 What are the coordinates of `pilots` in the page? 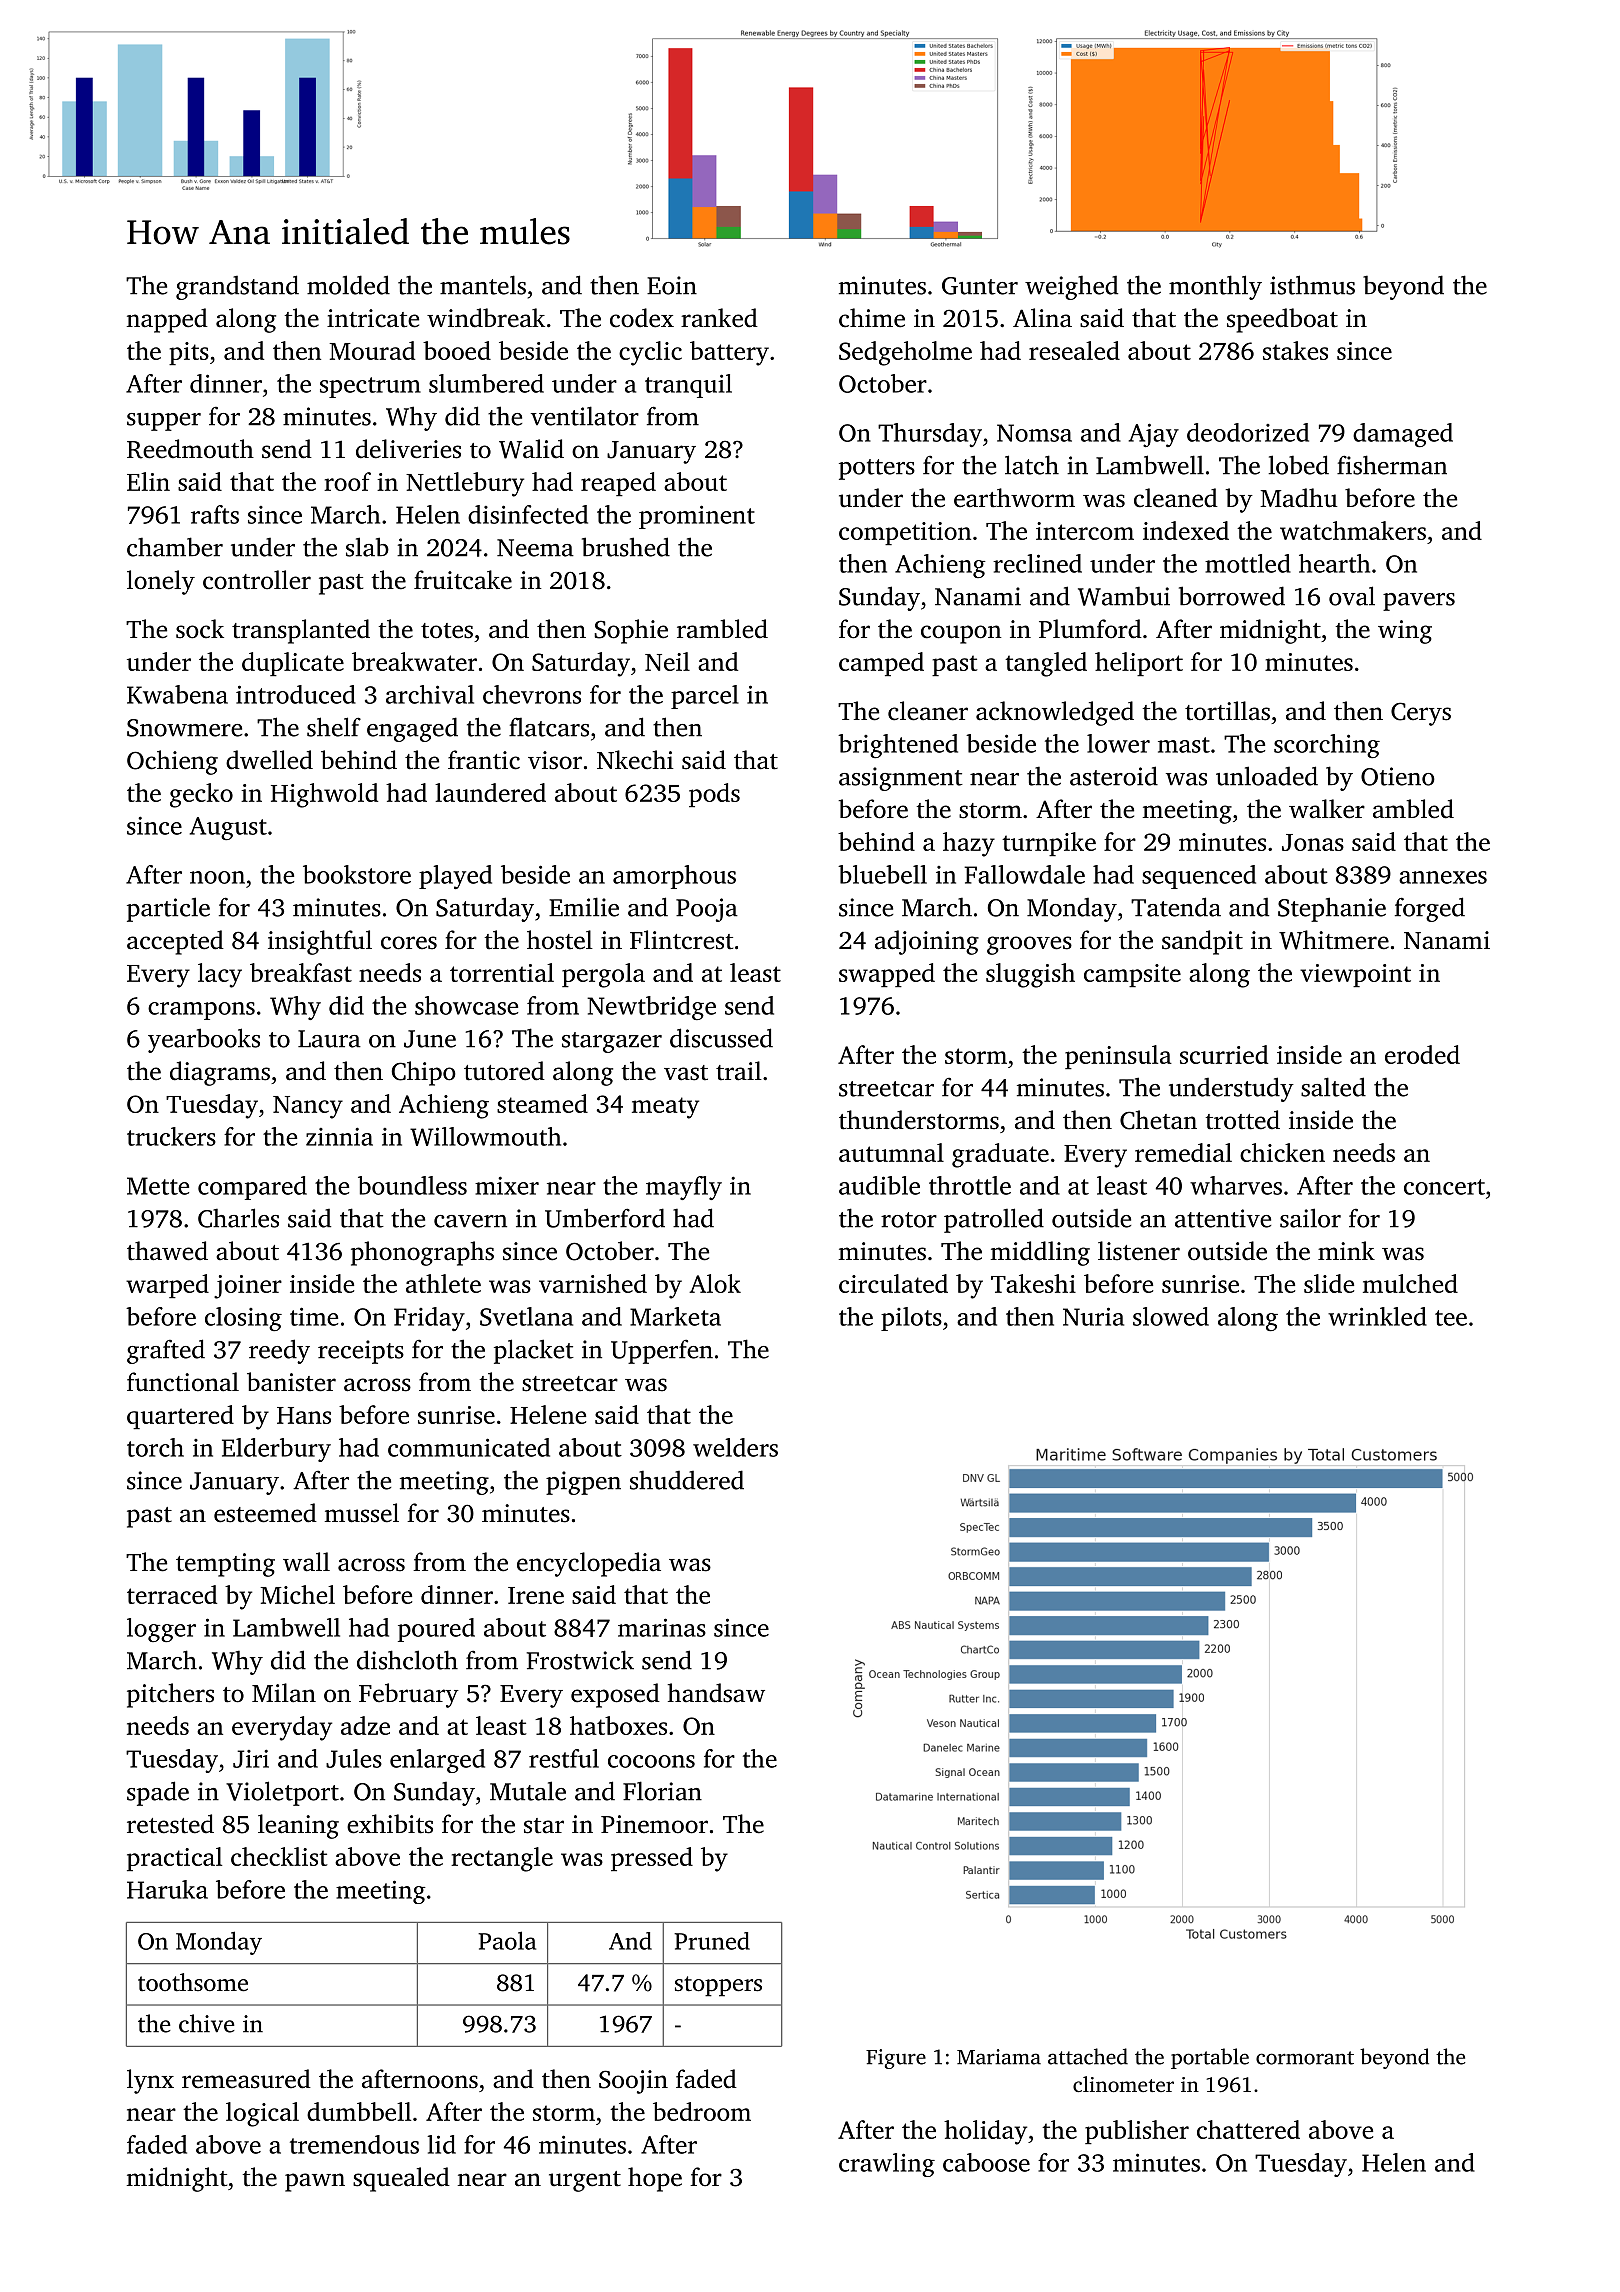 It's located at (911, 1319).
